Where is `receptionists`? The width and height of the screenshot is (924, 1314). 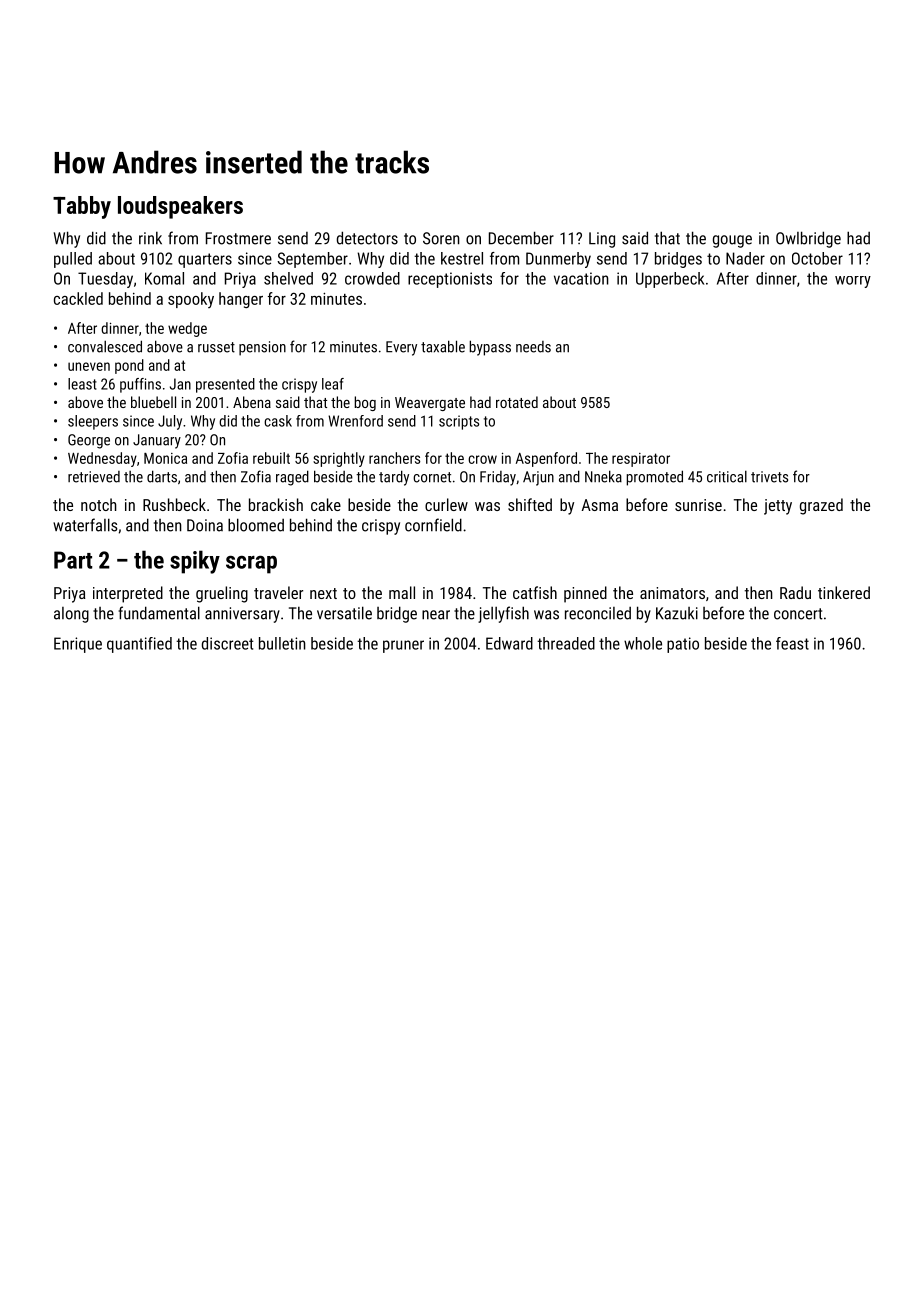
receptionists is located at coordinates (450, 280).
